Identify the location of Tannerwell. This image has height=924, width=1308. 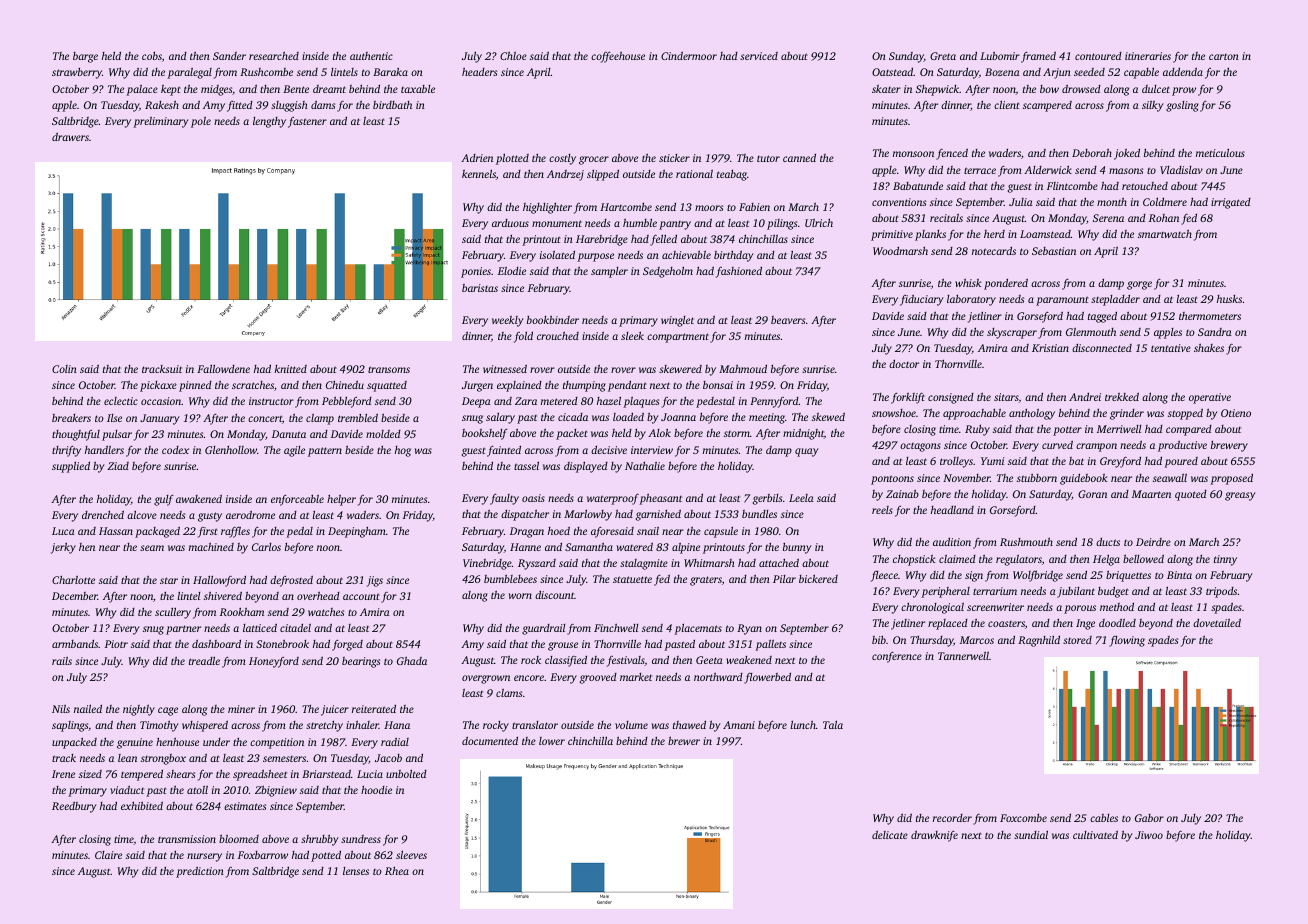
(963, 656).
